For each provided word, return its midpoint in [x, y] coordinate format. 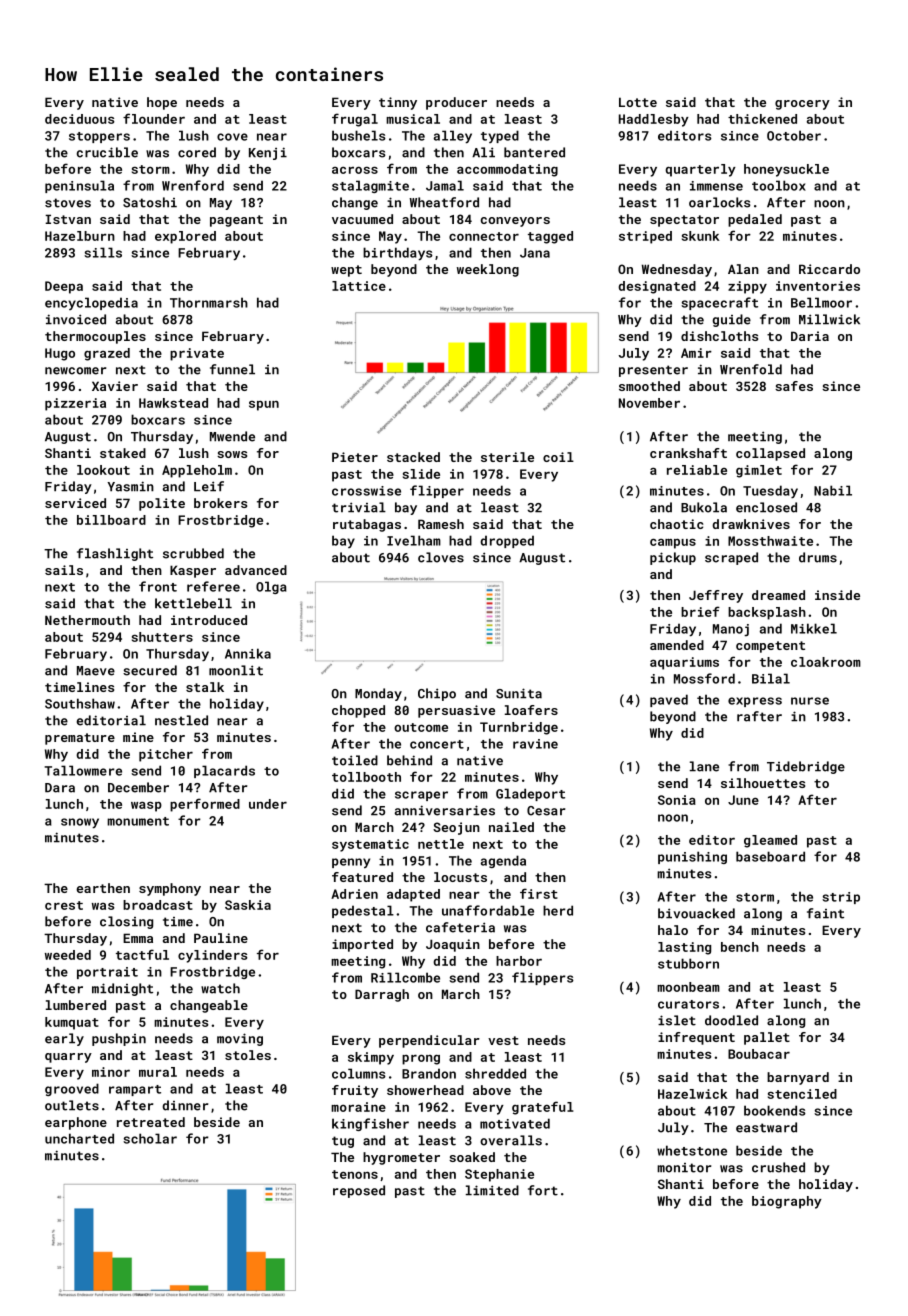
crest [64, 905]
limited [492, 1190]
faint [825, 913]
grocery [802, 105]
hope [162, 103]
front [158, 586]
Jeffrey [716, 596]
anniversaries [445, 810]
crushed [778, 1167]
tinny [398, 103]
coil [558, 457]
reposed [359, 1191]
